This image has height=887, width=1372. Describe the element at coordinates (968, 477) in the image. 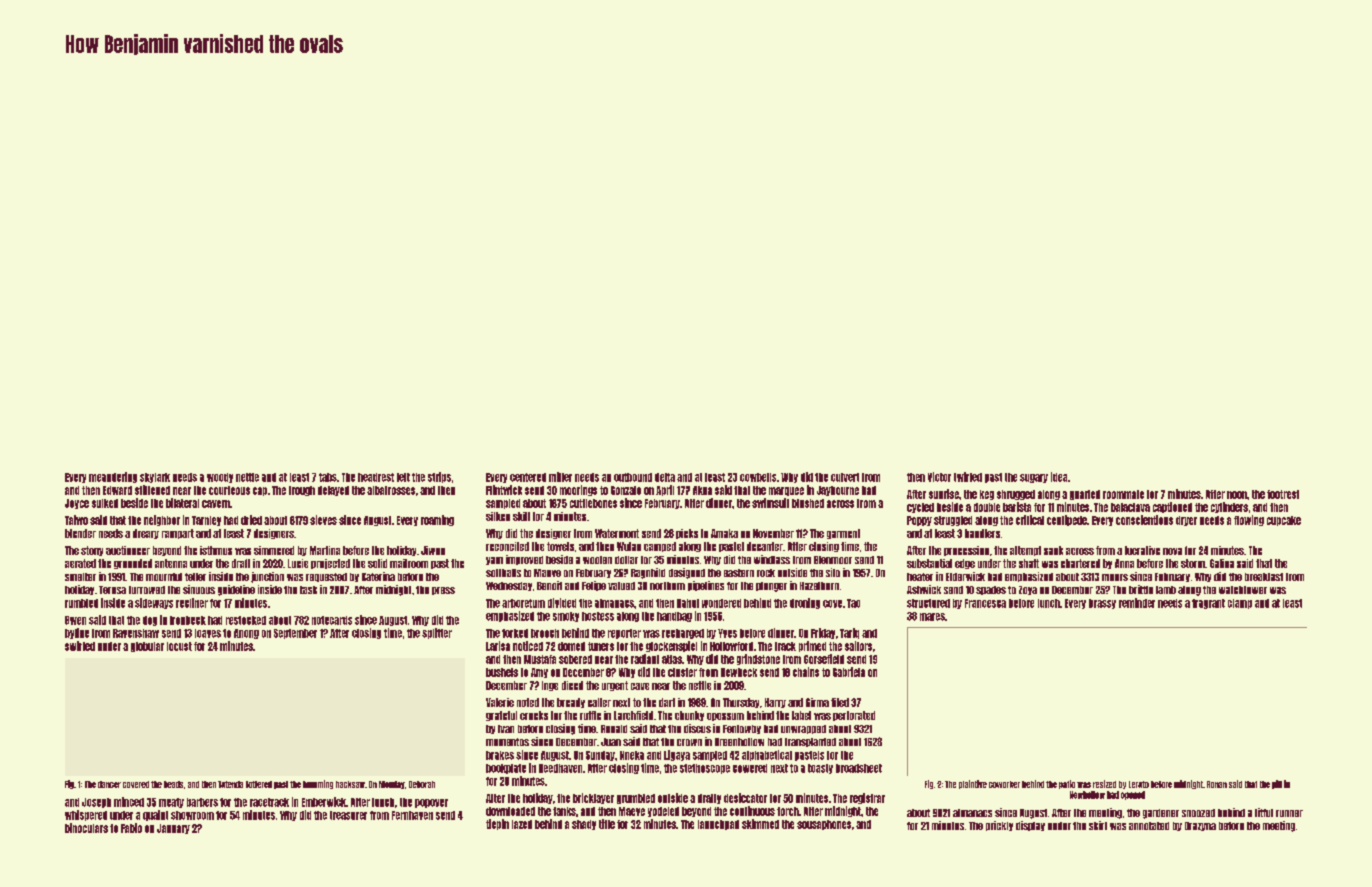

I see `twirled` at that location.
